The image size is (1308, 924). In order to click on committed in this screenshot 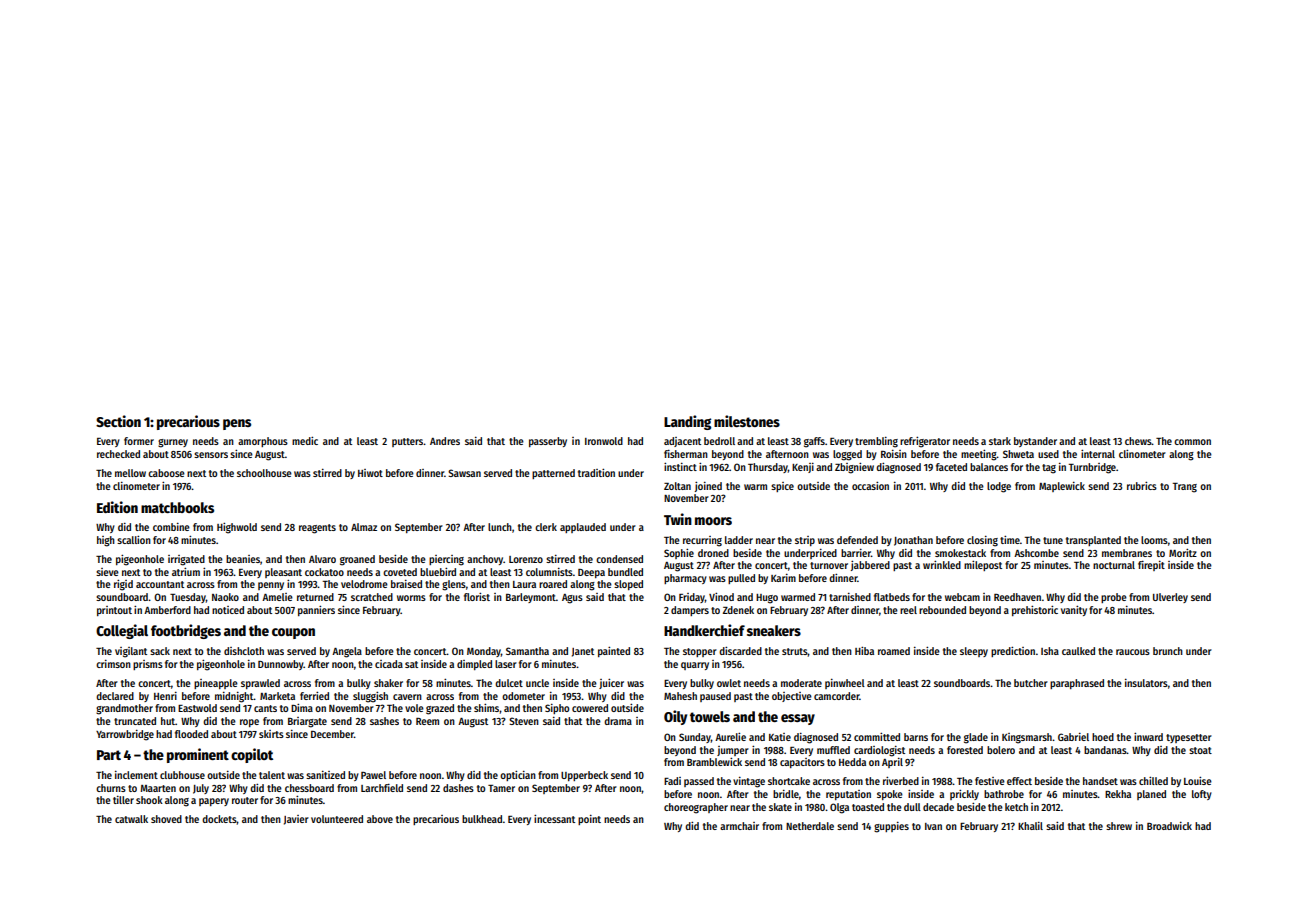, I will do `click(877, 736)`.
